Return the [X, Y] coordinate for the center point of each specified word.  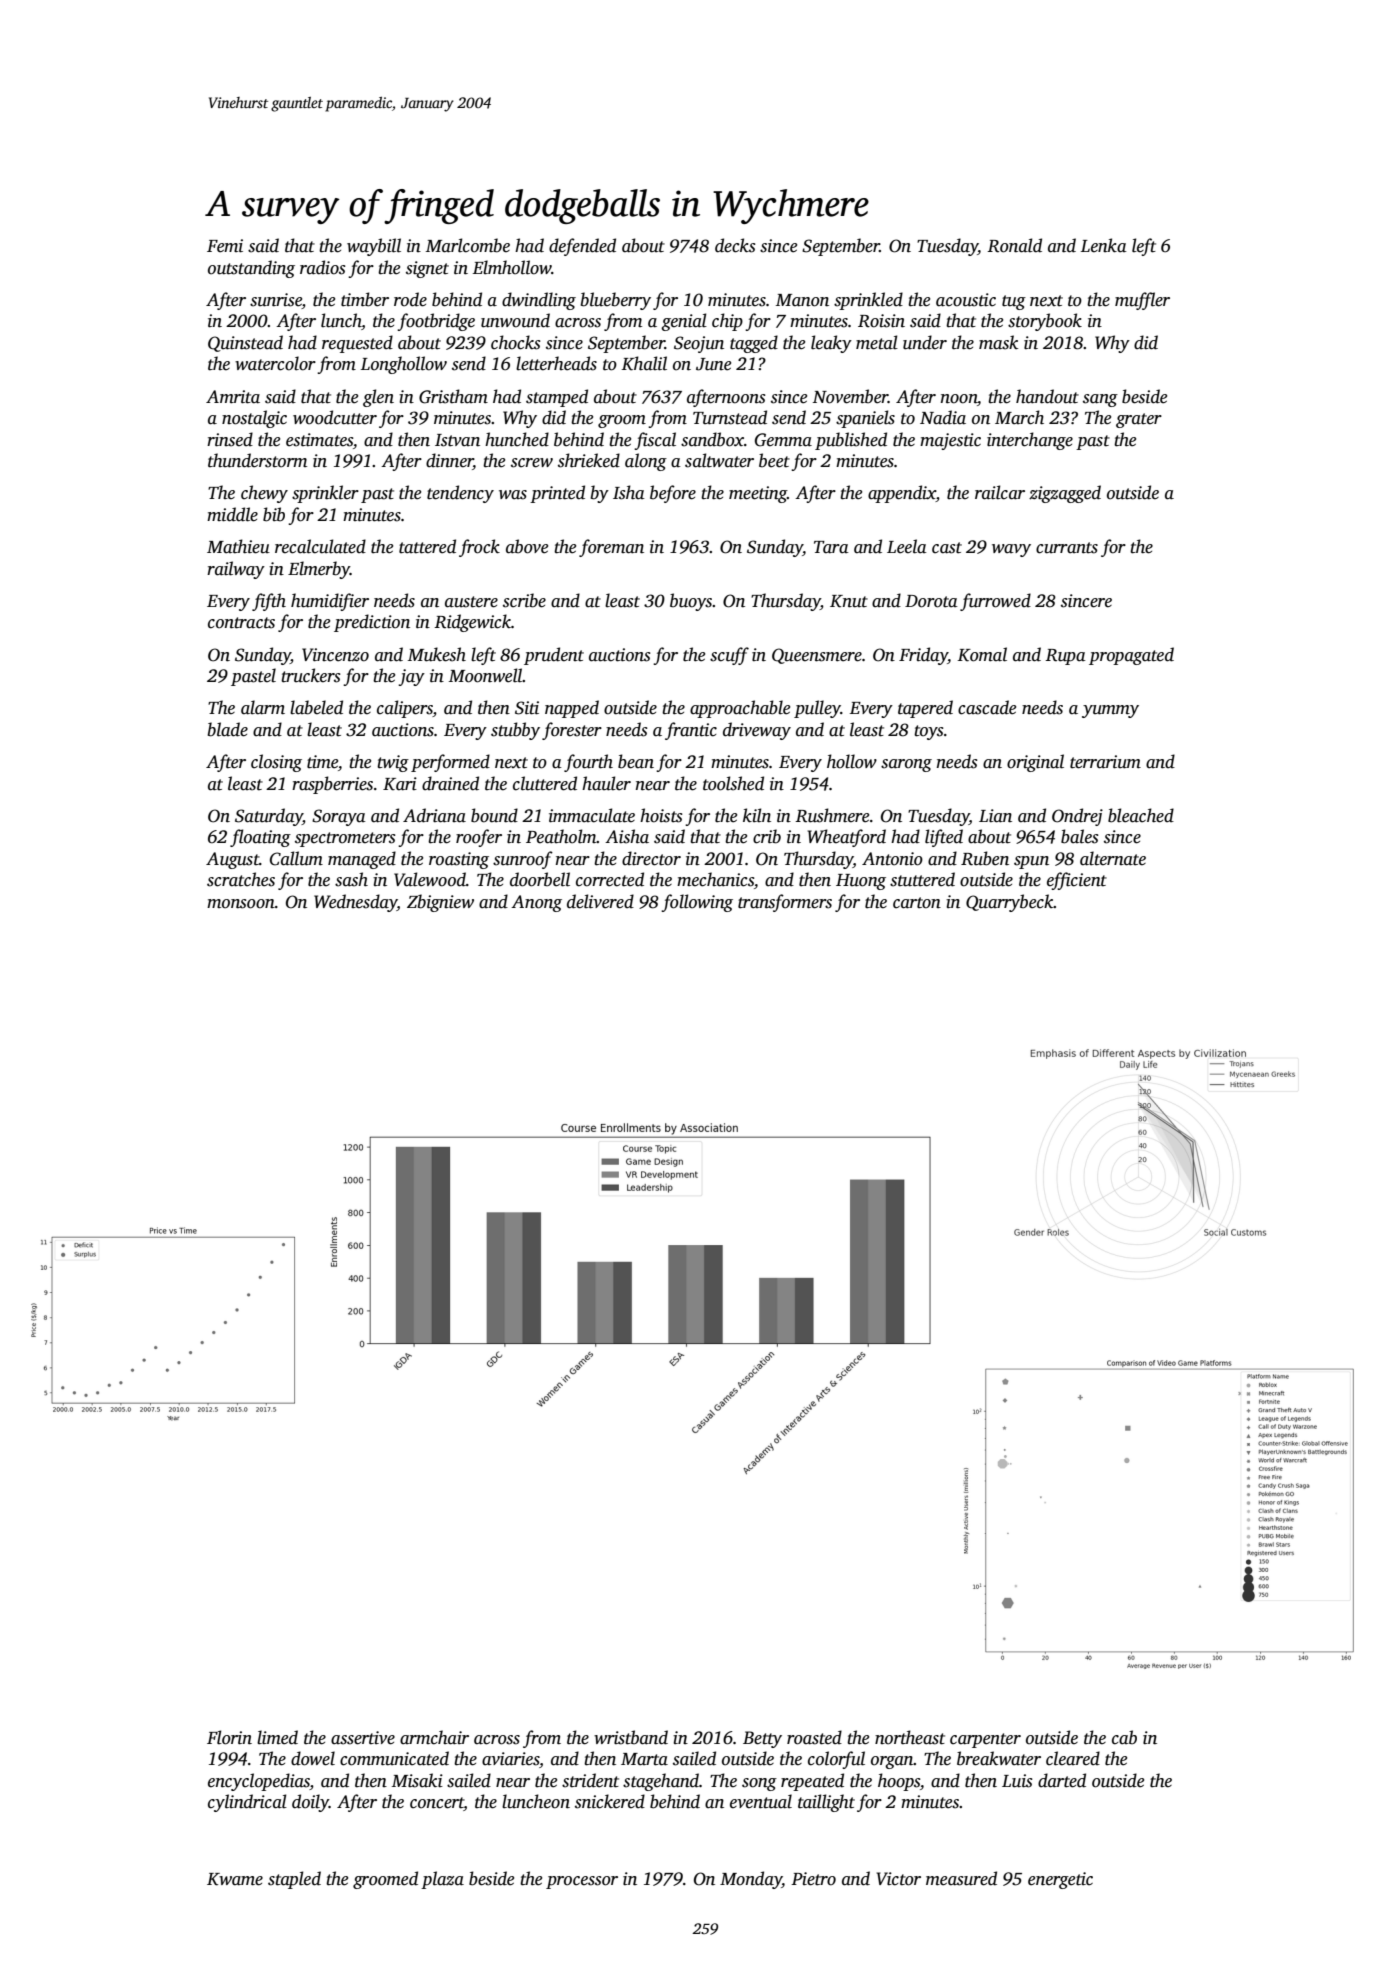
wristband [631, 1737]
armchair [434, 1737]
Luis [1017, 1781]
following [697, 903]
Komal [982, 654]
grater [1139, 420]
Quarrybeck [1010, 903]
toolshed [733, 783]
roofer [479, 838]
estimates [319, 440]
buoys [691, 602]
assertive [363, 1738]
